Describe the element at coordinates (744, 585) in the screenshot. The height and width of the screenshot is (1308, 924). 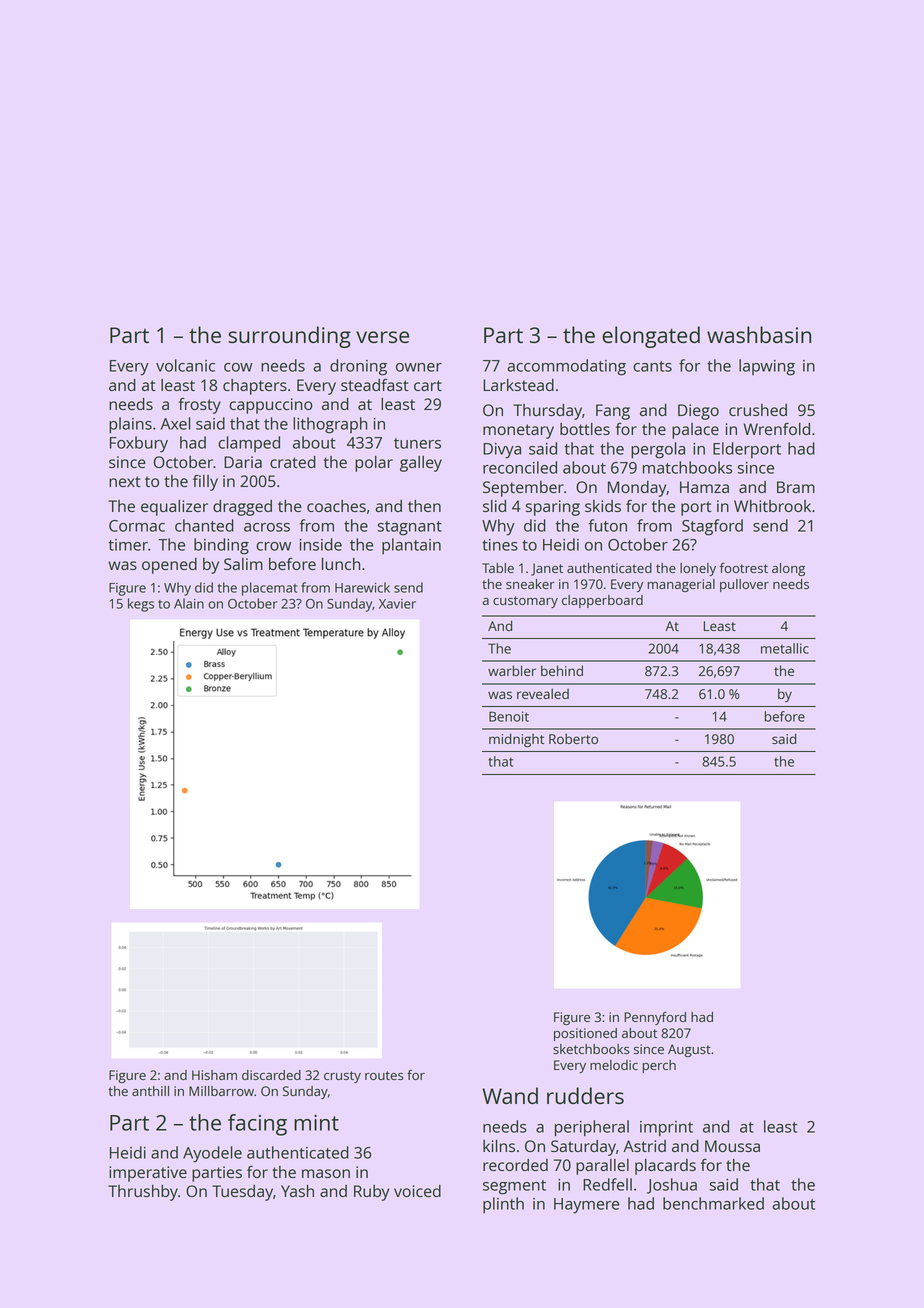
I see `pullover` at that location.
